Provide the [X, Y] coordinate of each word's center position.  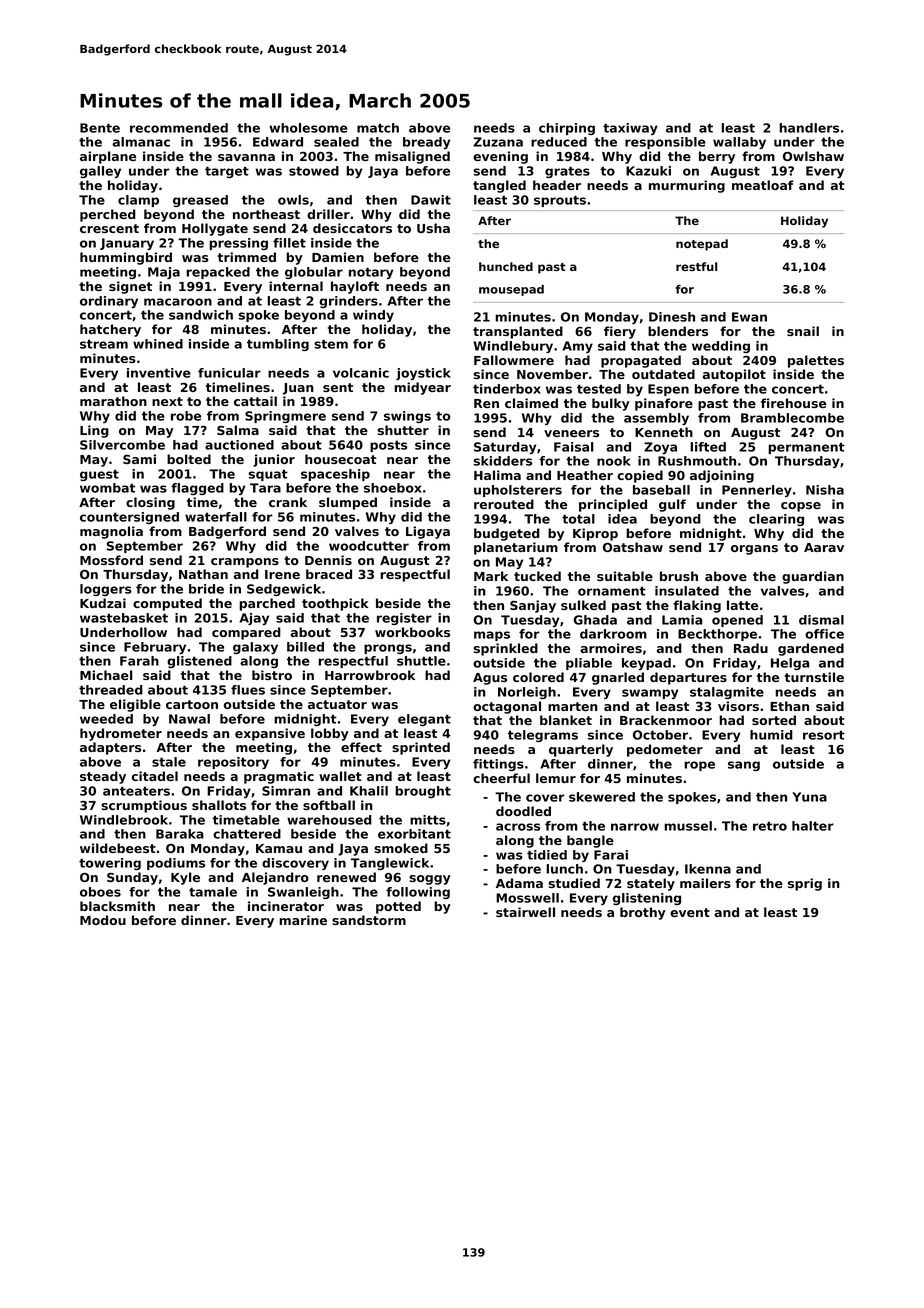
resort [824, 735]
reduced [559, 142]
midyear [422, 388]
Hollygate [215, 229]
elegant [424, 720]
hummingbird [126, 258]
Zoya [660, 448]
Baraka [180, 834]
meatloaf [763, 185]
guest [99, 475]
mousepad [511, 290]
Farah [139, 661]
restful [696, 266]
